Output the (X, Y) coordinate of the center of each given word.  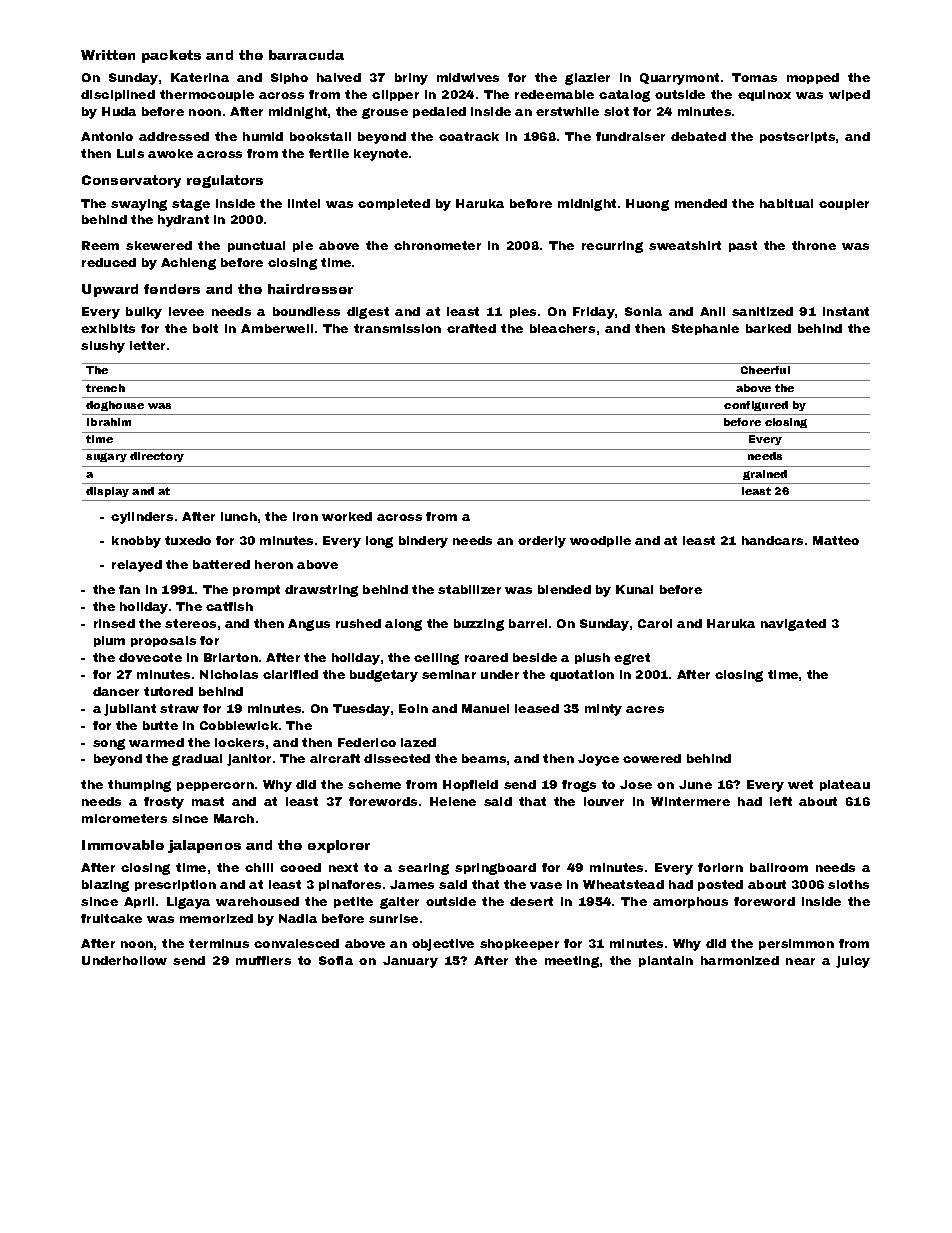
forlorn (720, 867)
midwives (468, 77)
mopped (813, 78)
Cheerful (765, 370)
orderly (542, 542)
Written (108, 55)
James (412, 884)
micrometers (124, 818)
